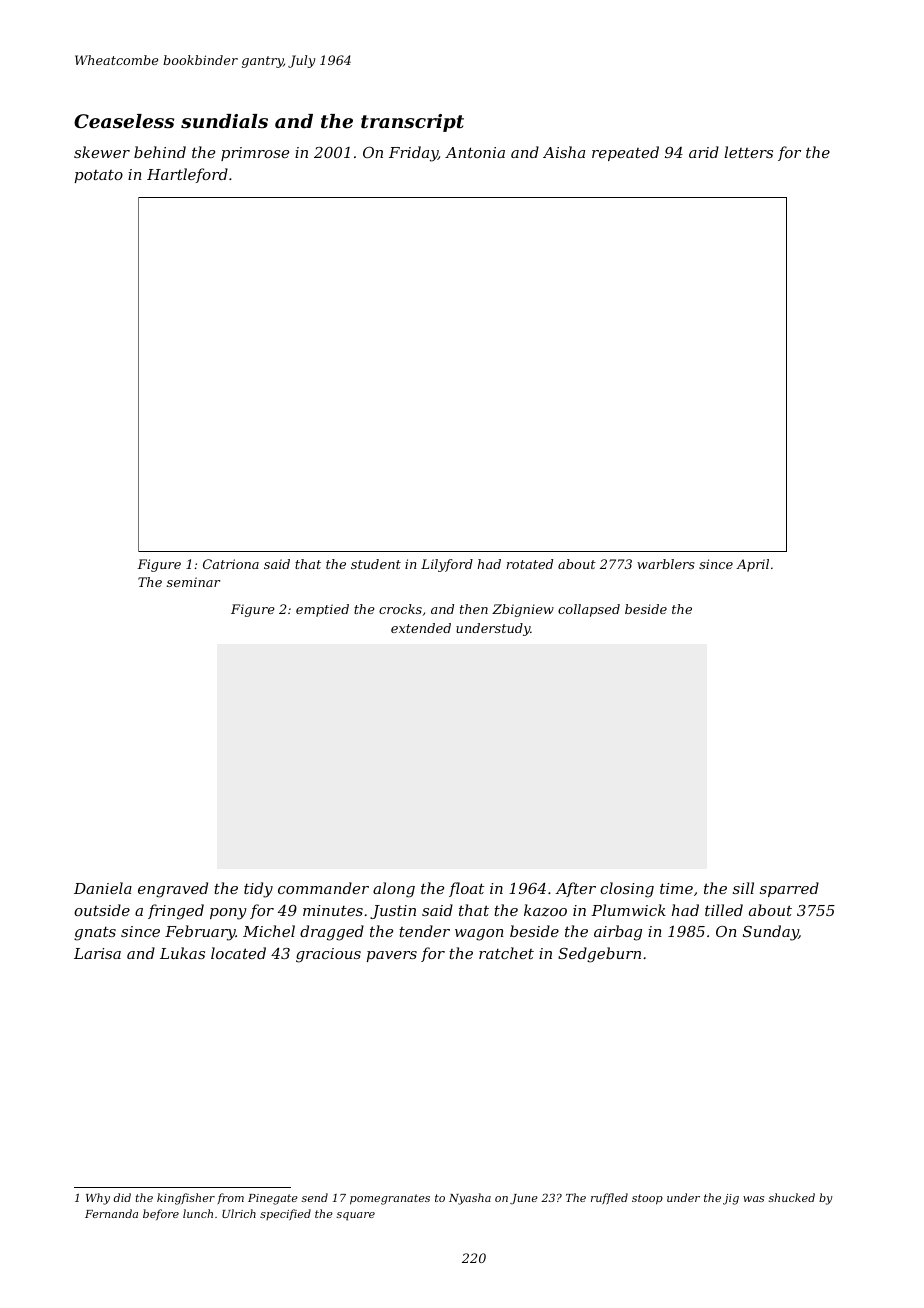 This image has width=924, height=1308. I want to click on warblers, so click(666, 564).
